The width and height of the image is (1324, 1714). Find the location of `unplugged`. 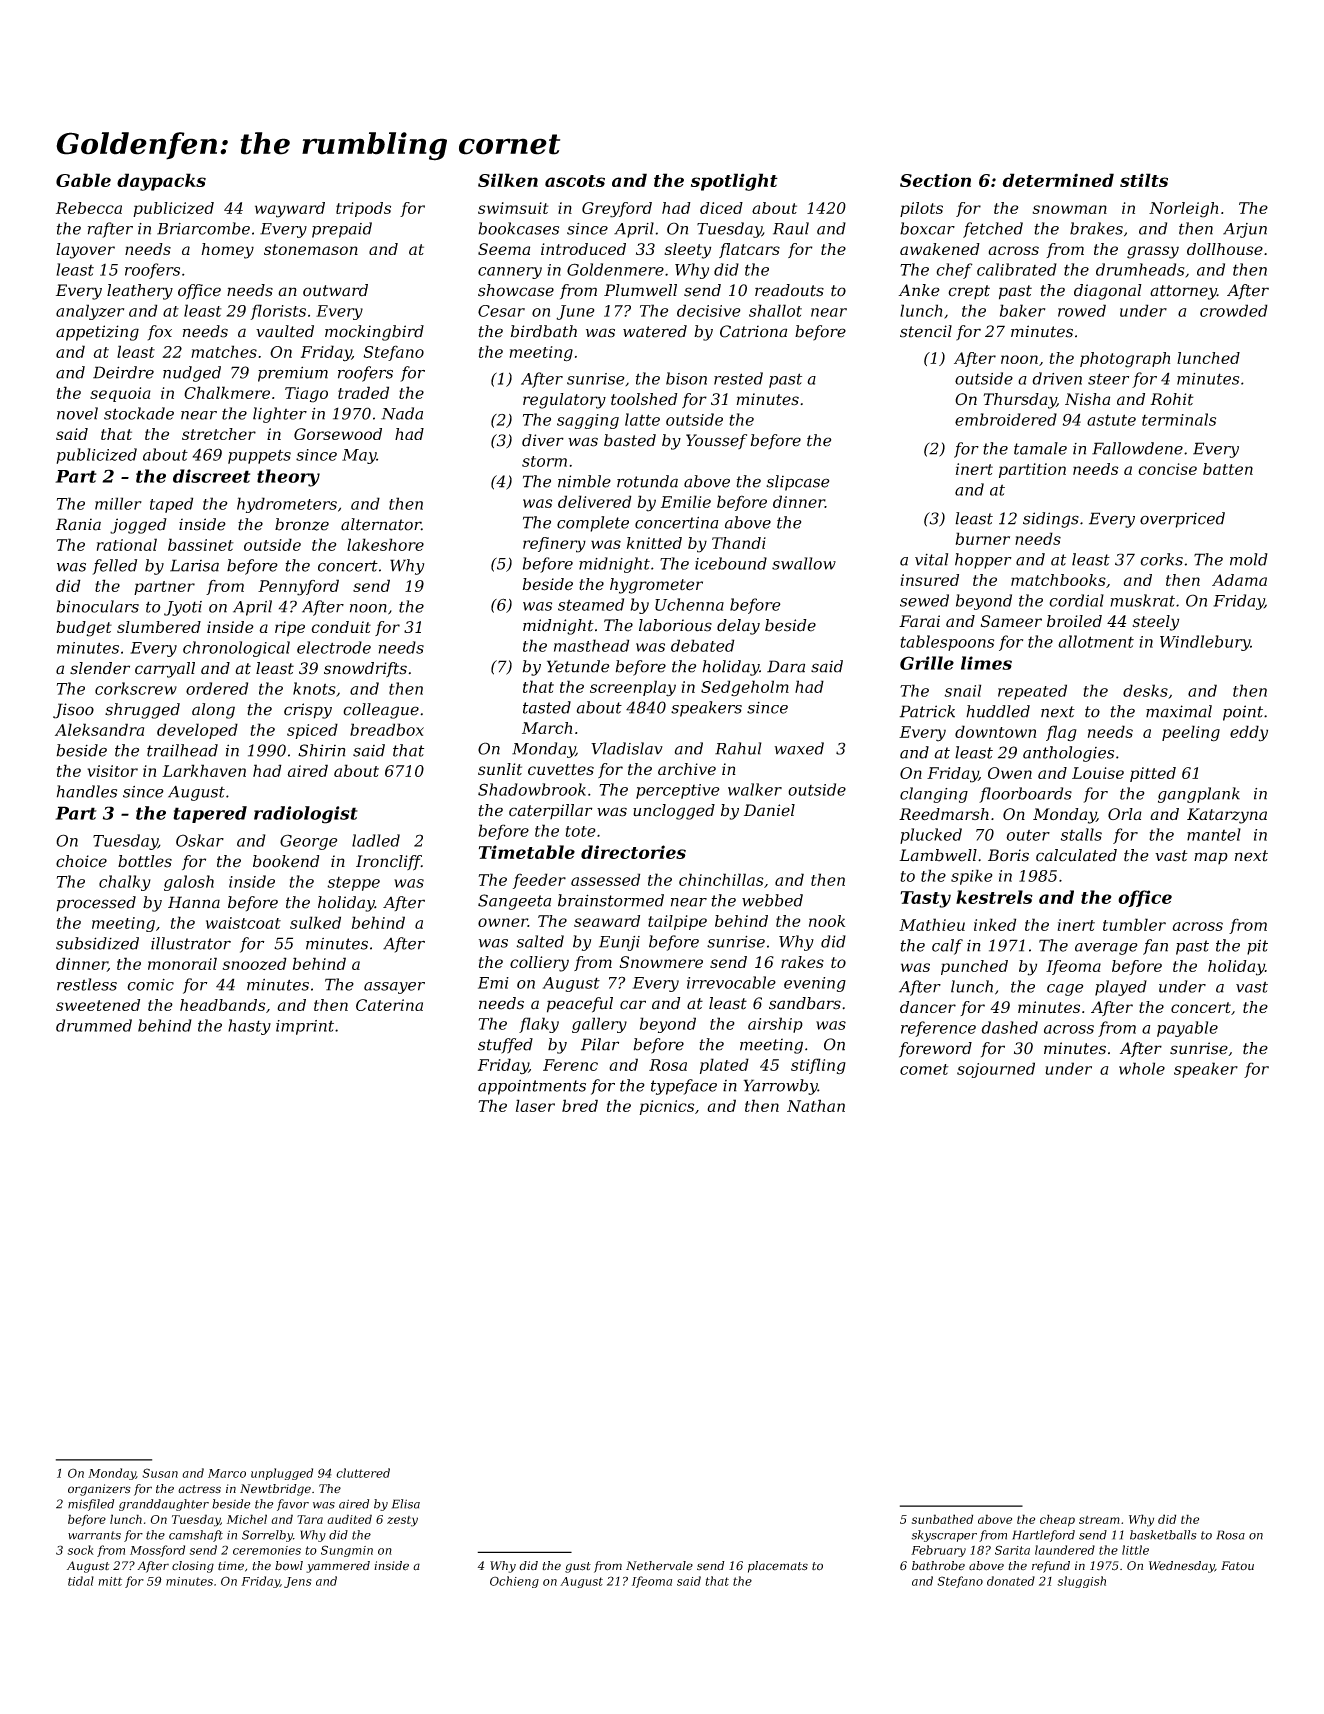

unplugged is located at coordinates (282, 1474).
